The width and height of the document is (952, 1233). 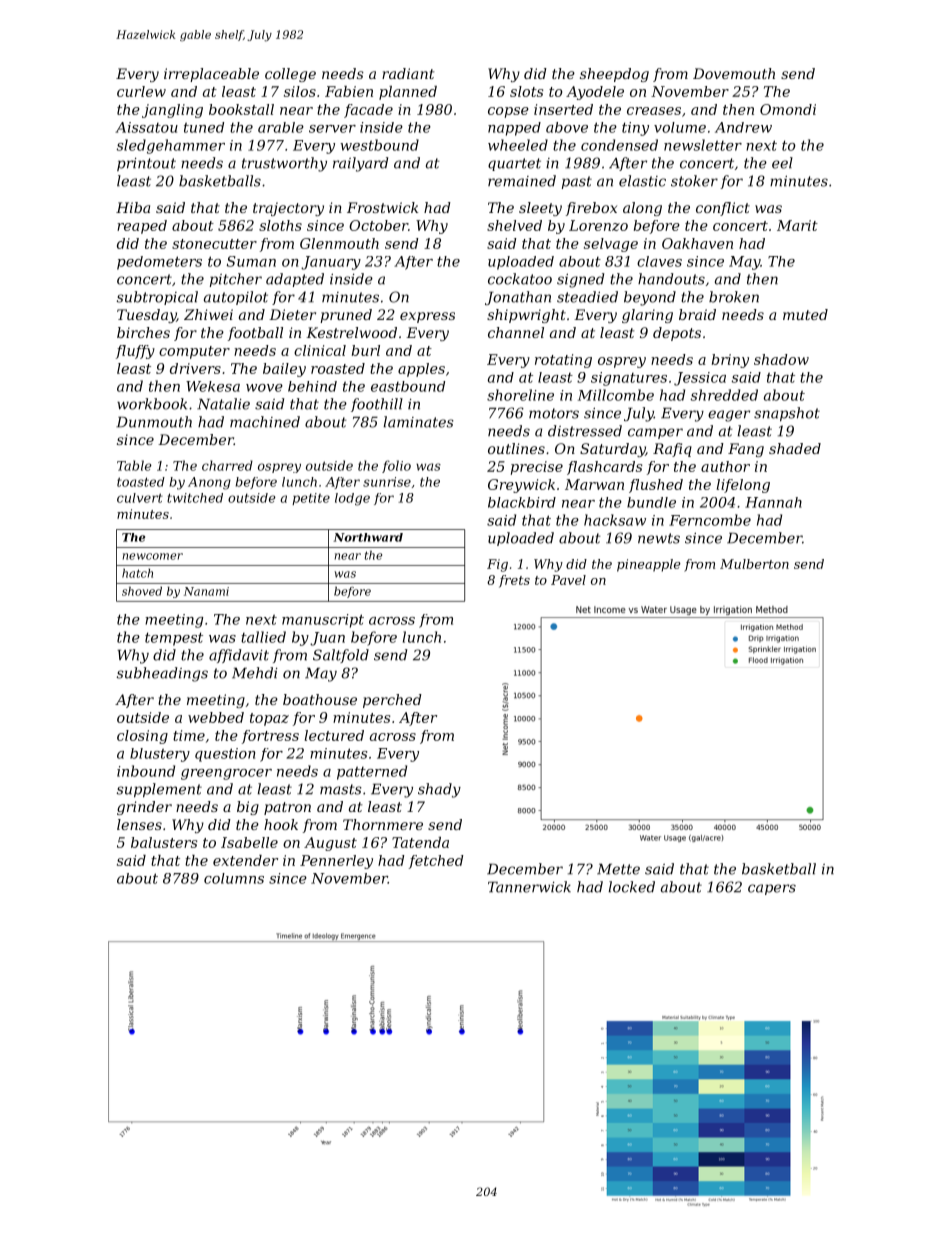 I want to click on Dovemouth, so click(x=734, y=73).
